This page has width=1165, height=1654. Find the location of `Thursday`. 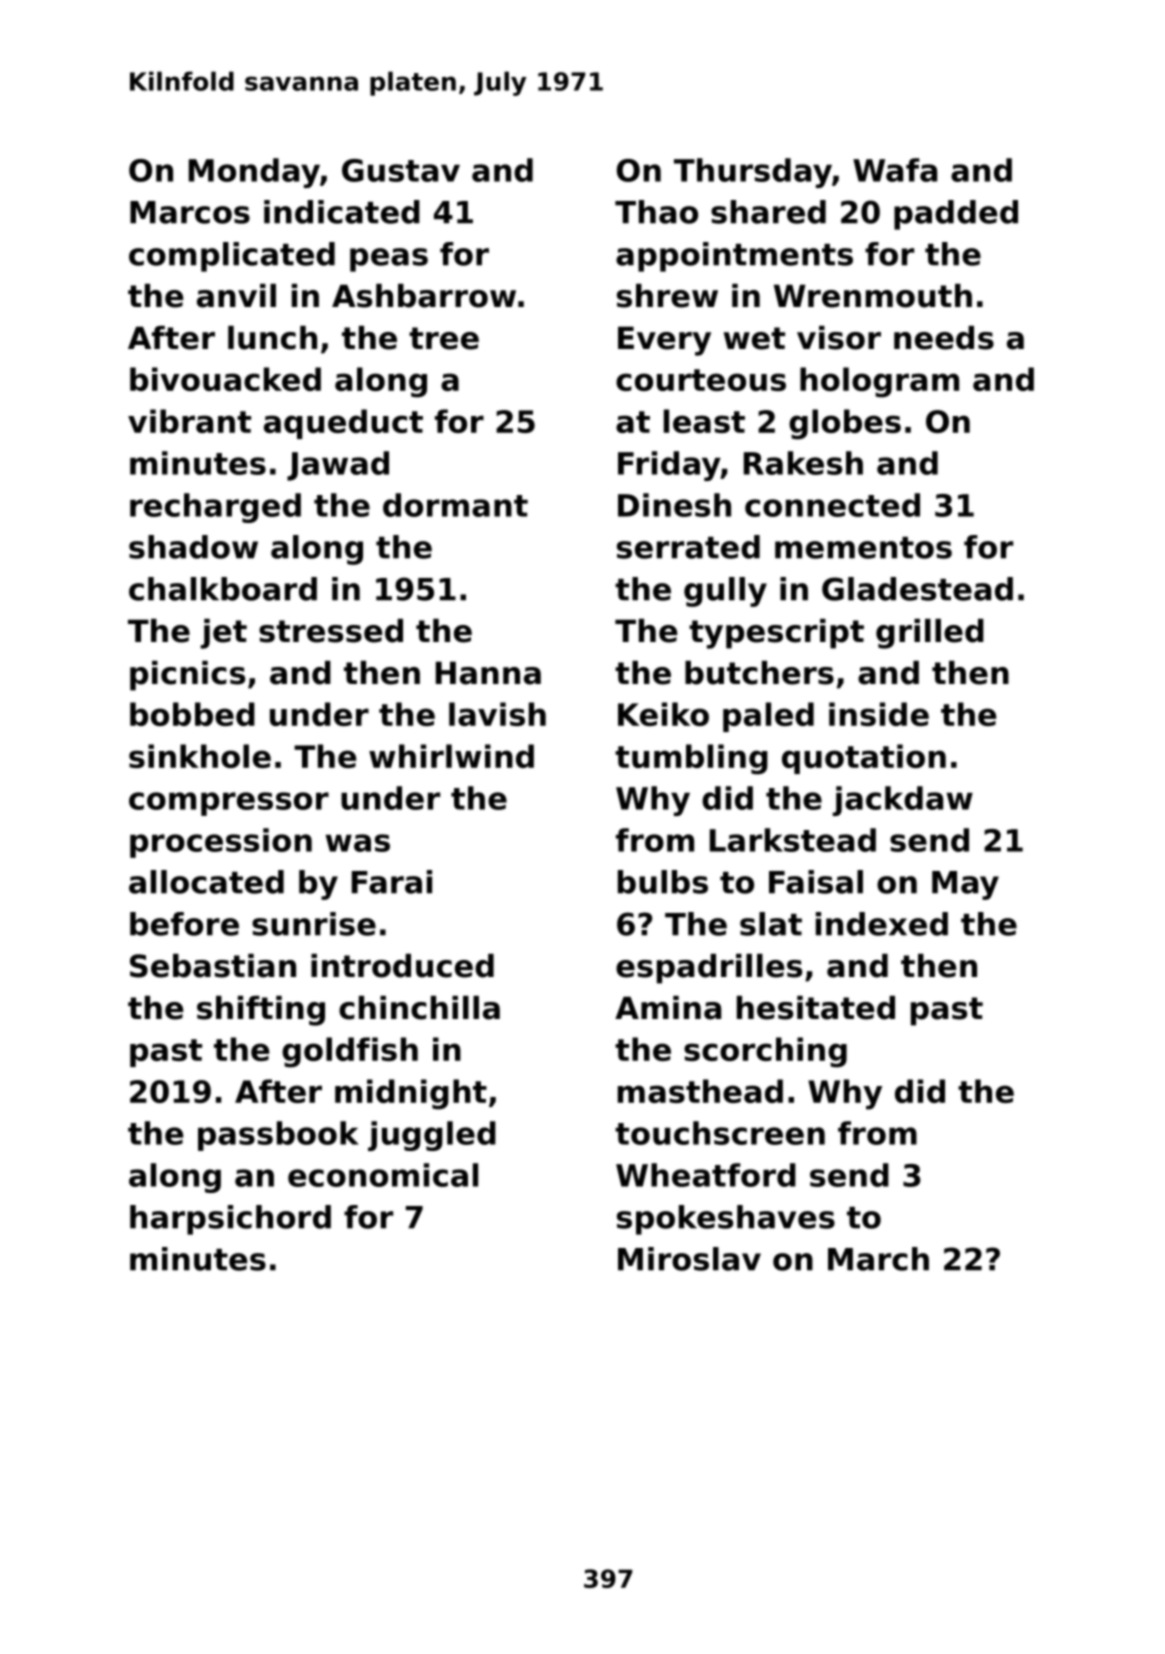

Thursday is located at coordinates (753, 173).
